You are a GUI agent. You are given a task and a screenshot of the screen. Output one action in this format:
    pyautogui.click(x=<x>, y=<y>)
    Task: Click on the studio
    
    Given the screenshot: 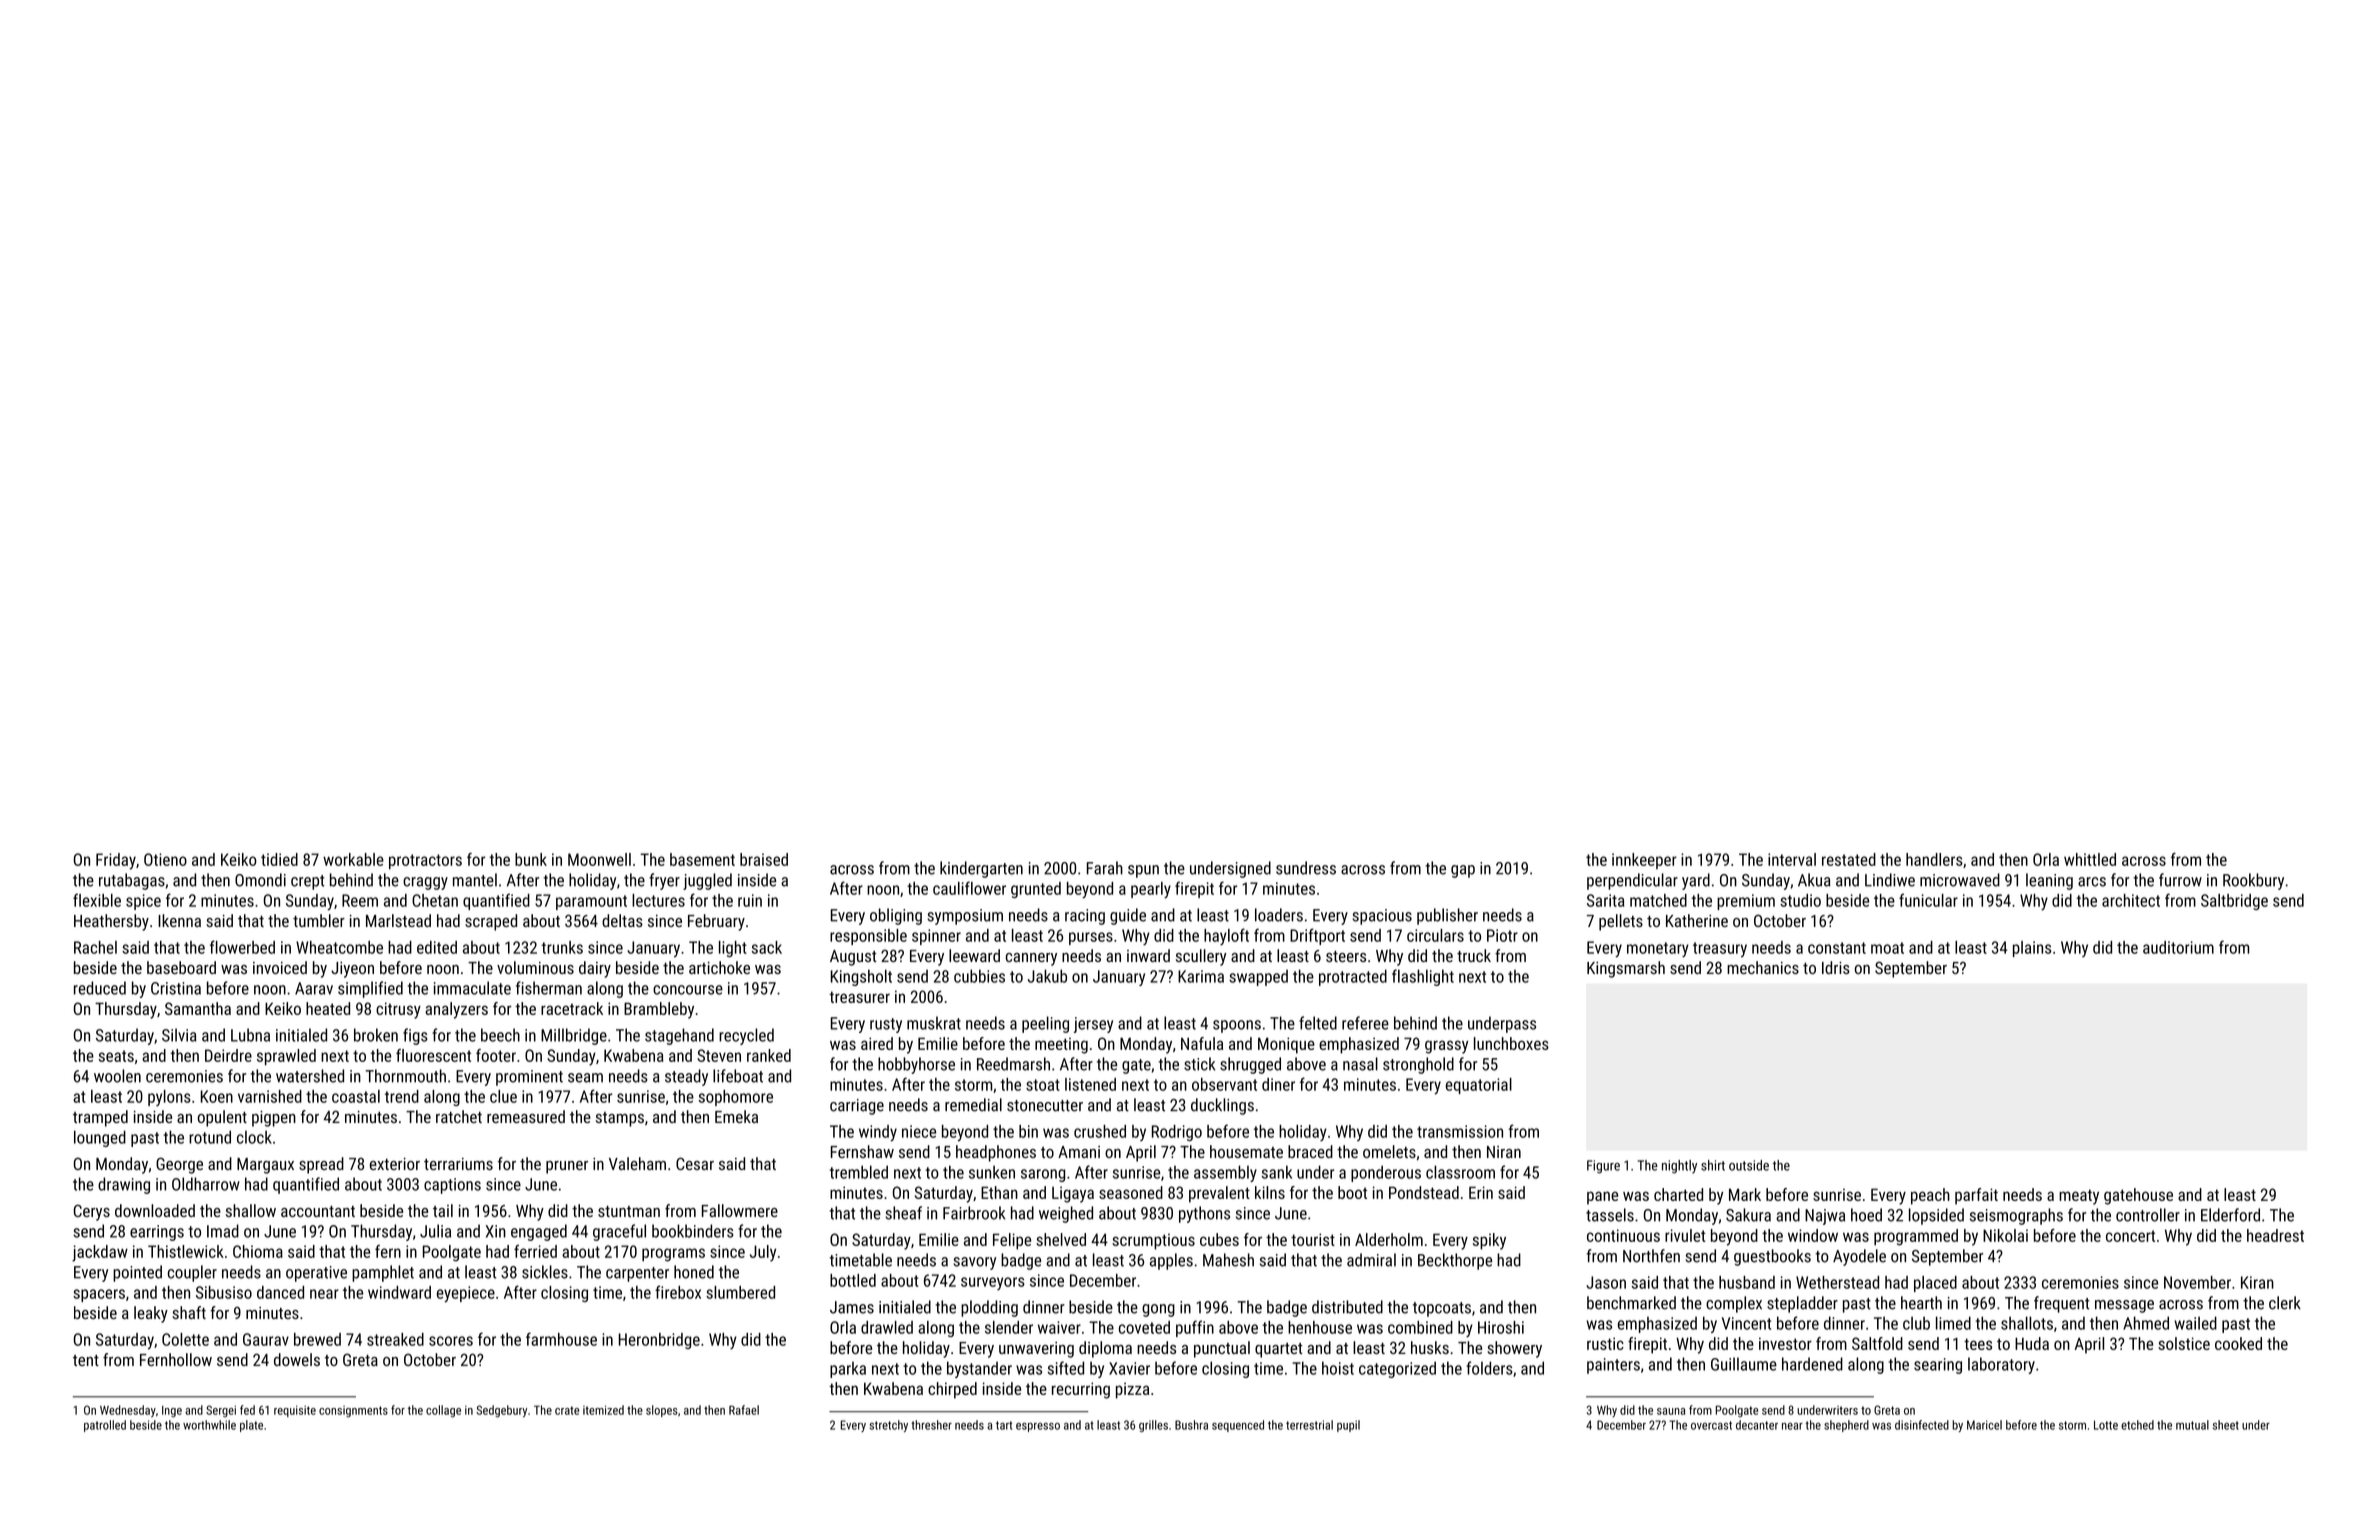 What is the action you would take?
    pyautogui.click(x=1800, y=900)
